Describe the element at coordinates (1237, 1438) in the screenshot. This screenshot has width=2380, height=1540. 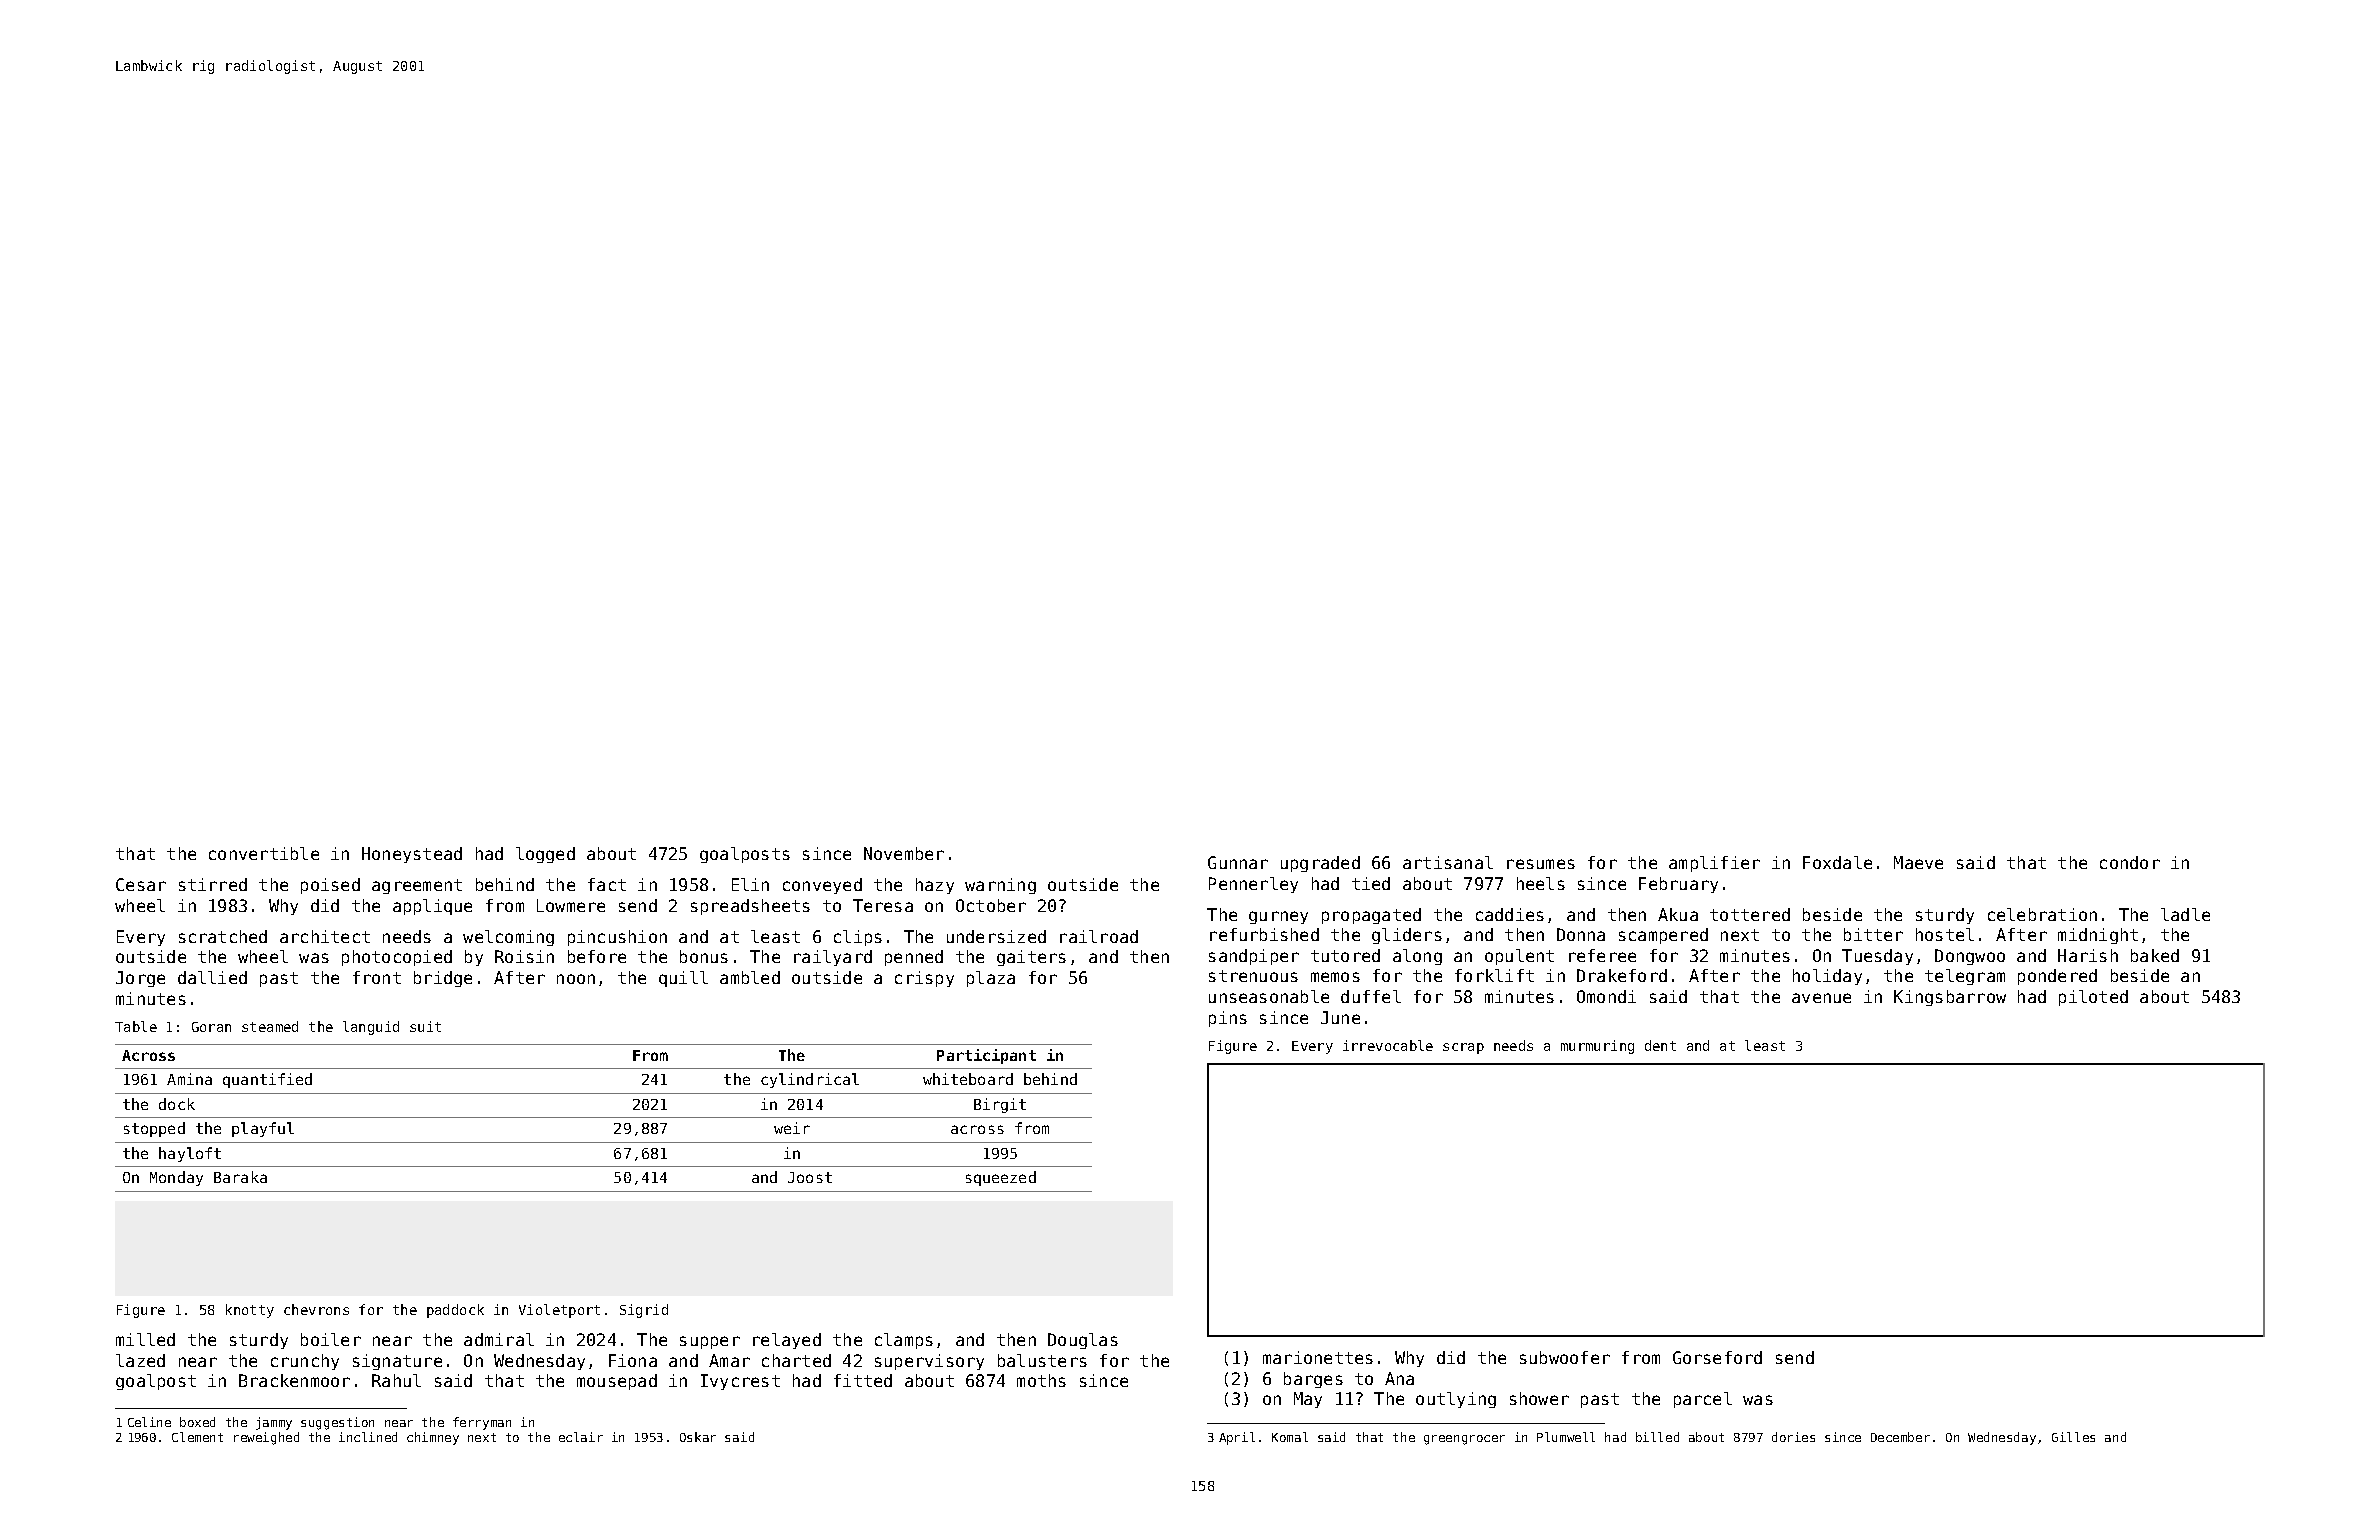
I see `April` at that location.
